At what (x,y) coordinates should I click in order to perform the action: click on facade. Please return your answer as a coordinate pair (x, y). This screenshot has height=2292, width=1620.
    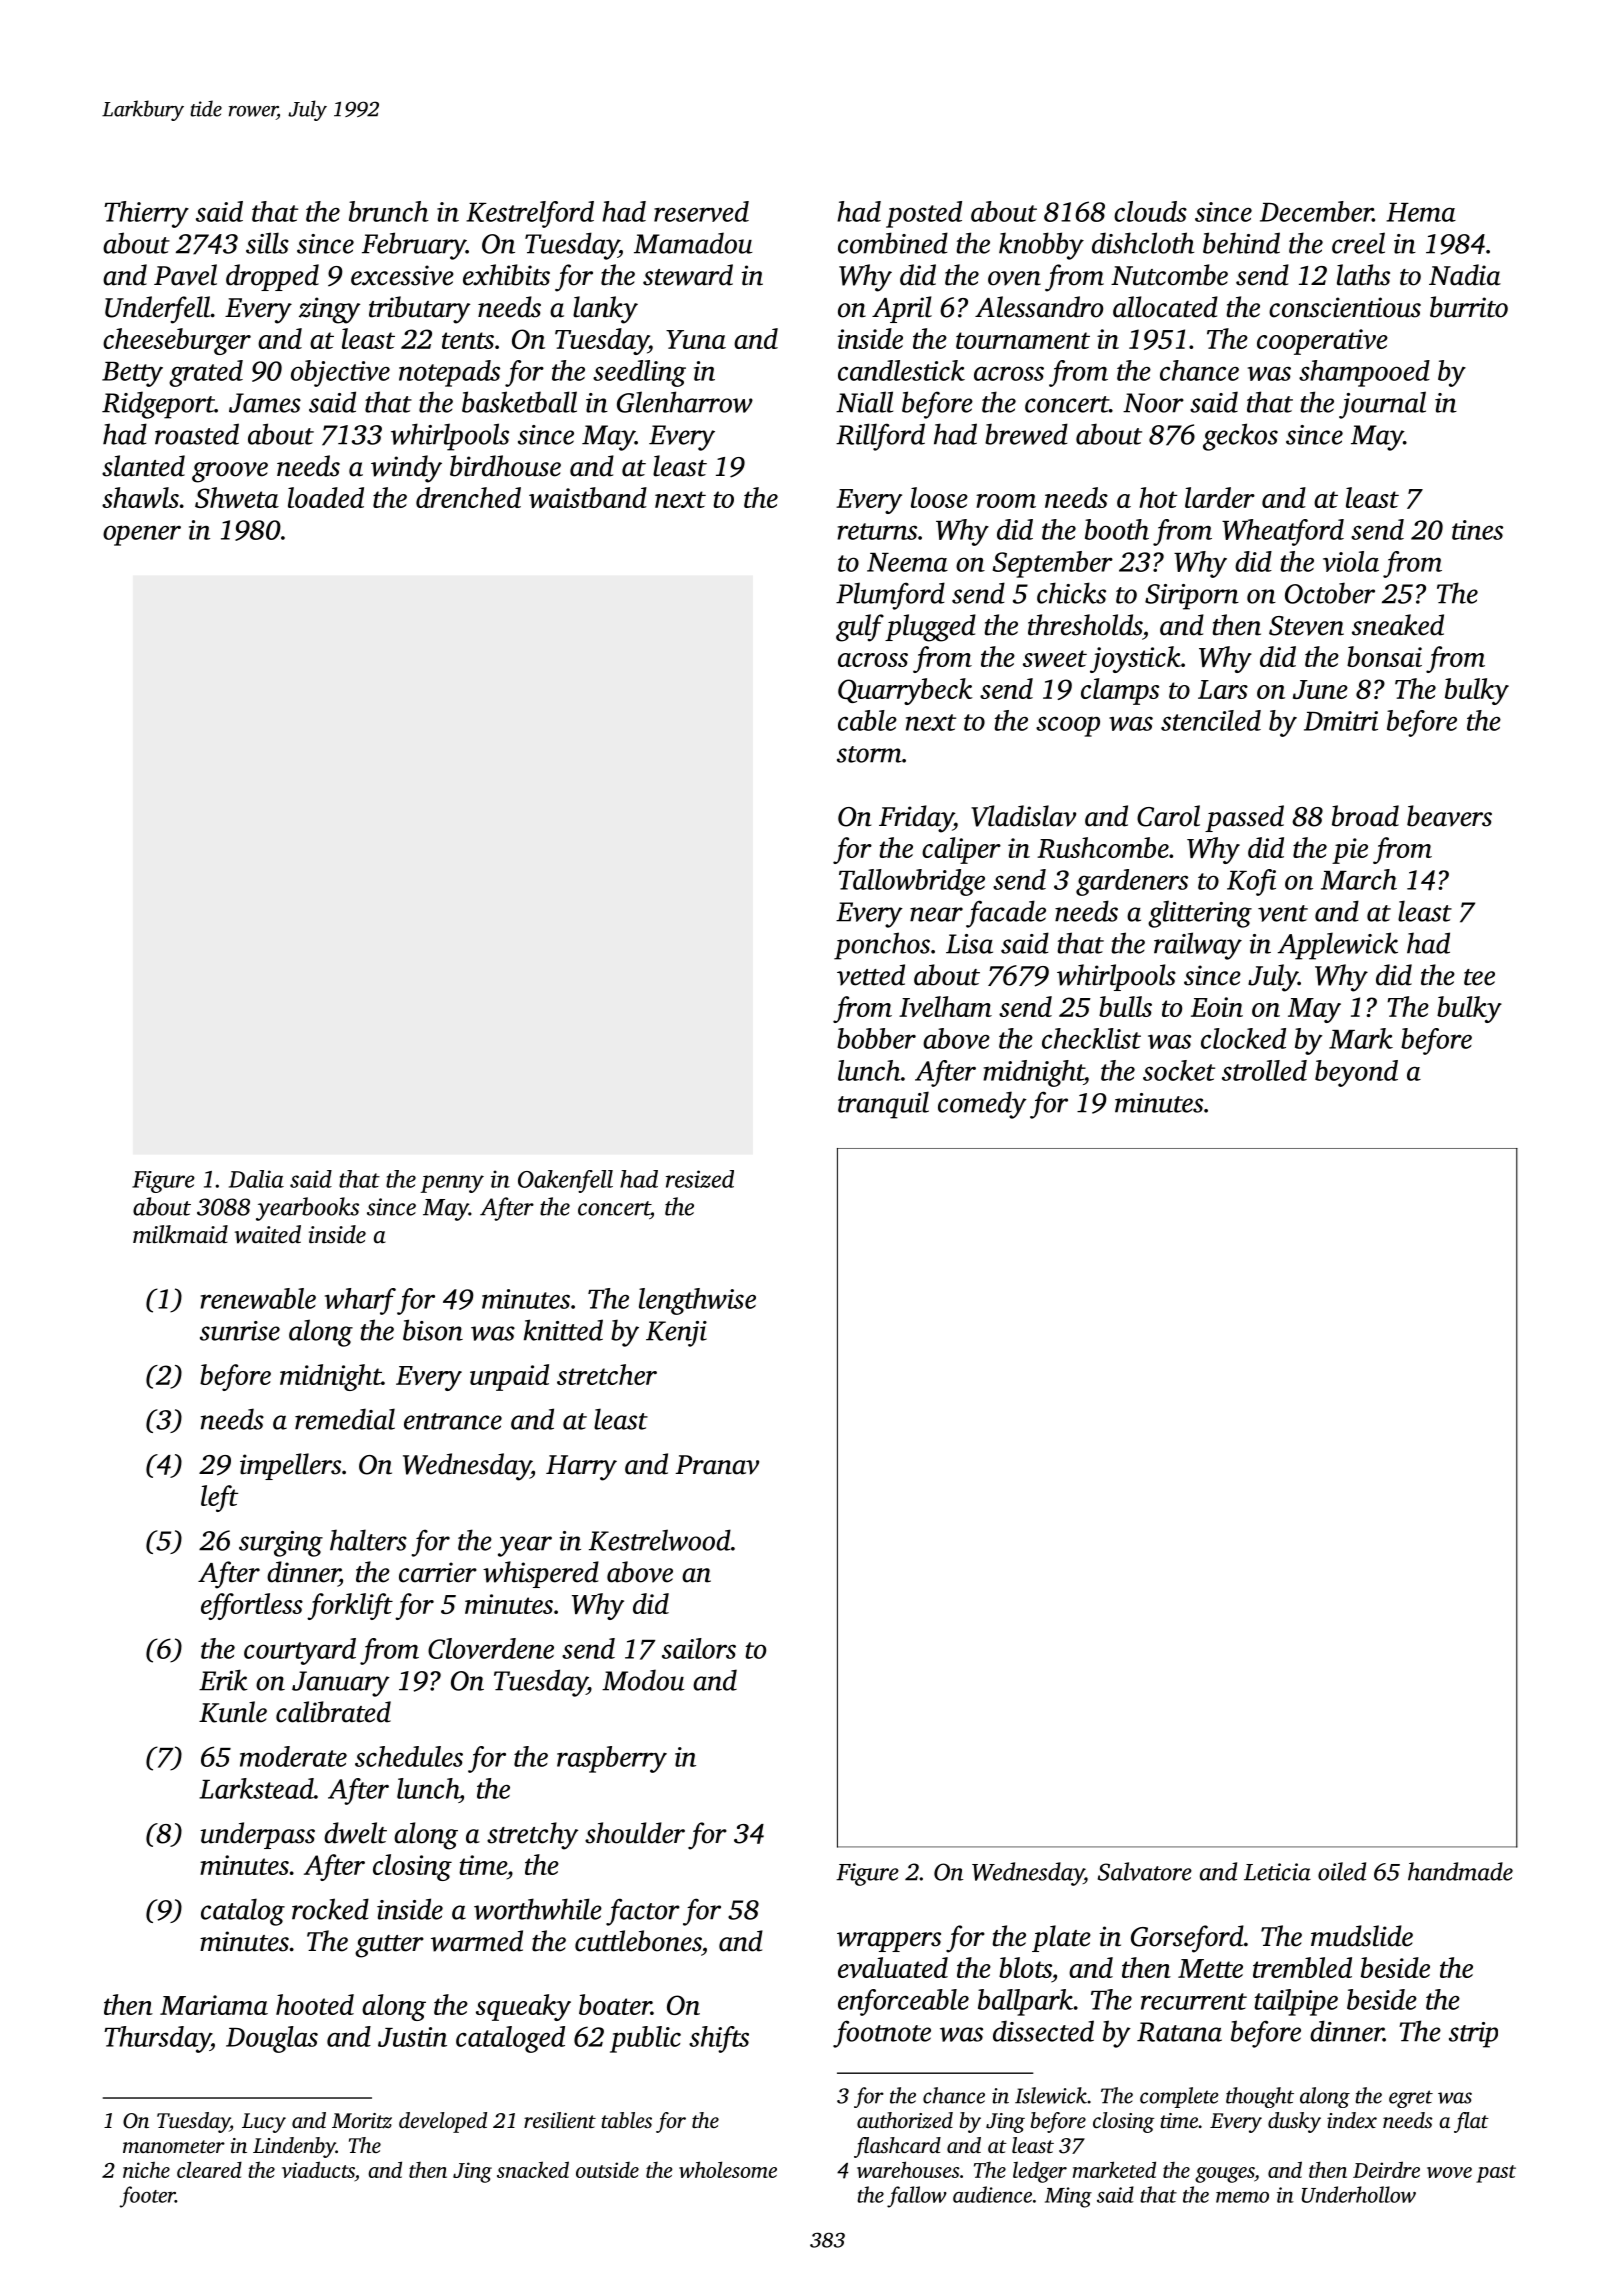
    Looking at the image, I should click on (1006, 914).
